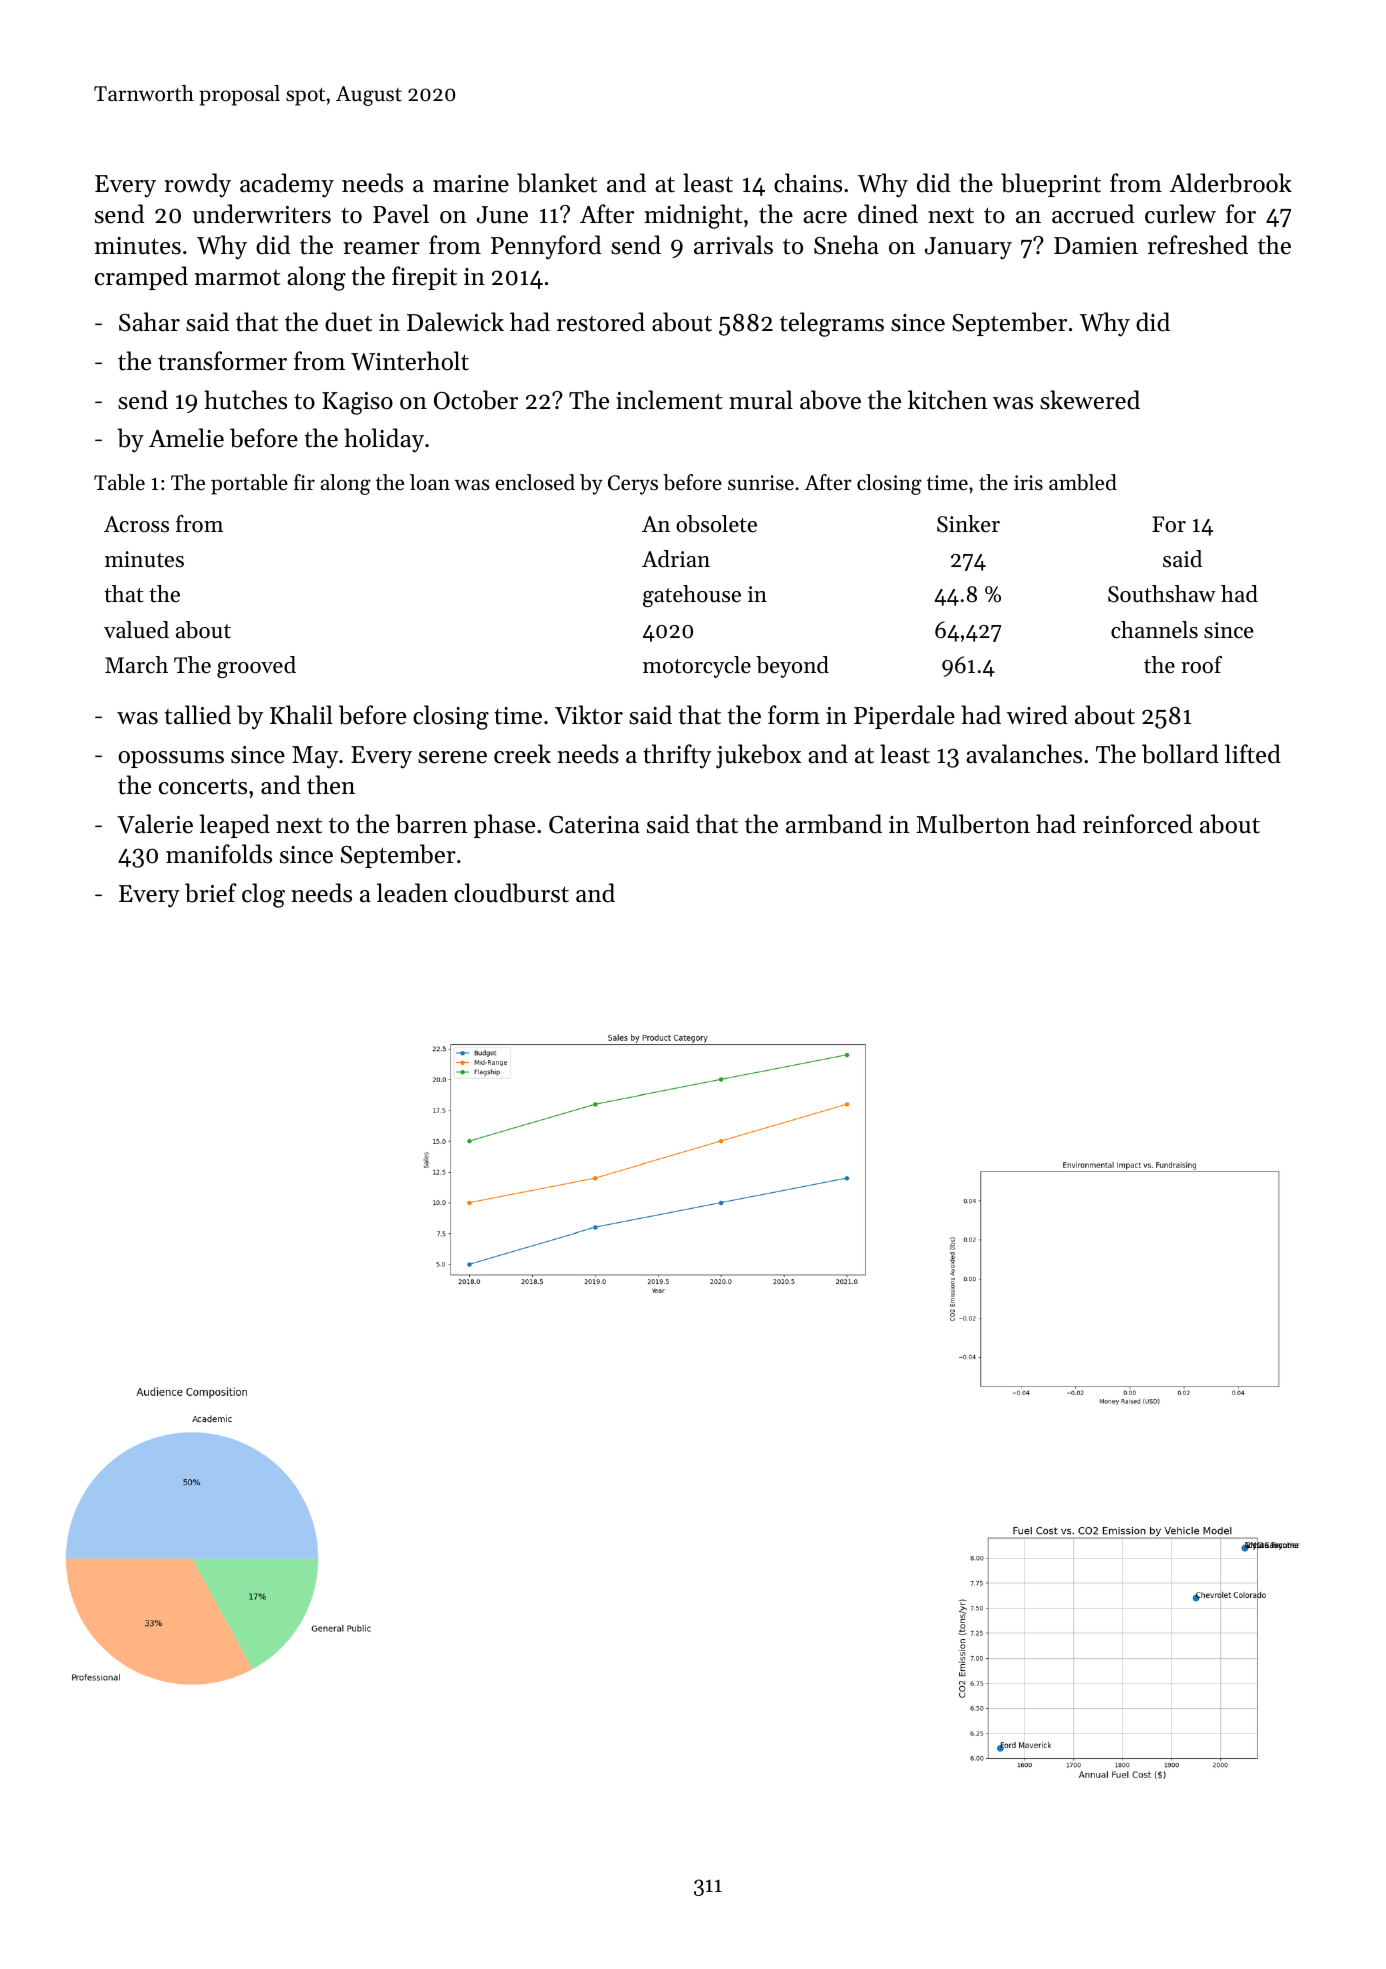 This screenshot has height=1969, width=1386. I want to click on cramped, so click(141, 278).
